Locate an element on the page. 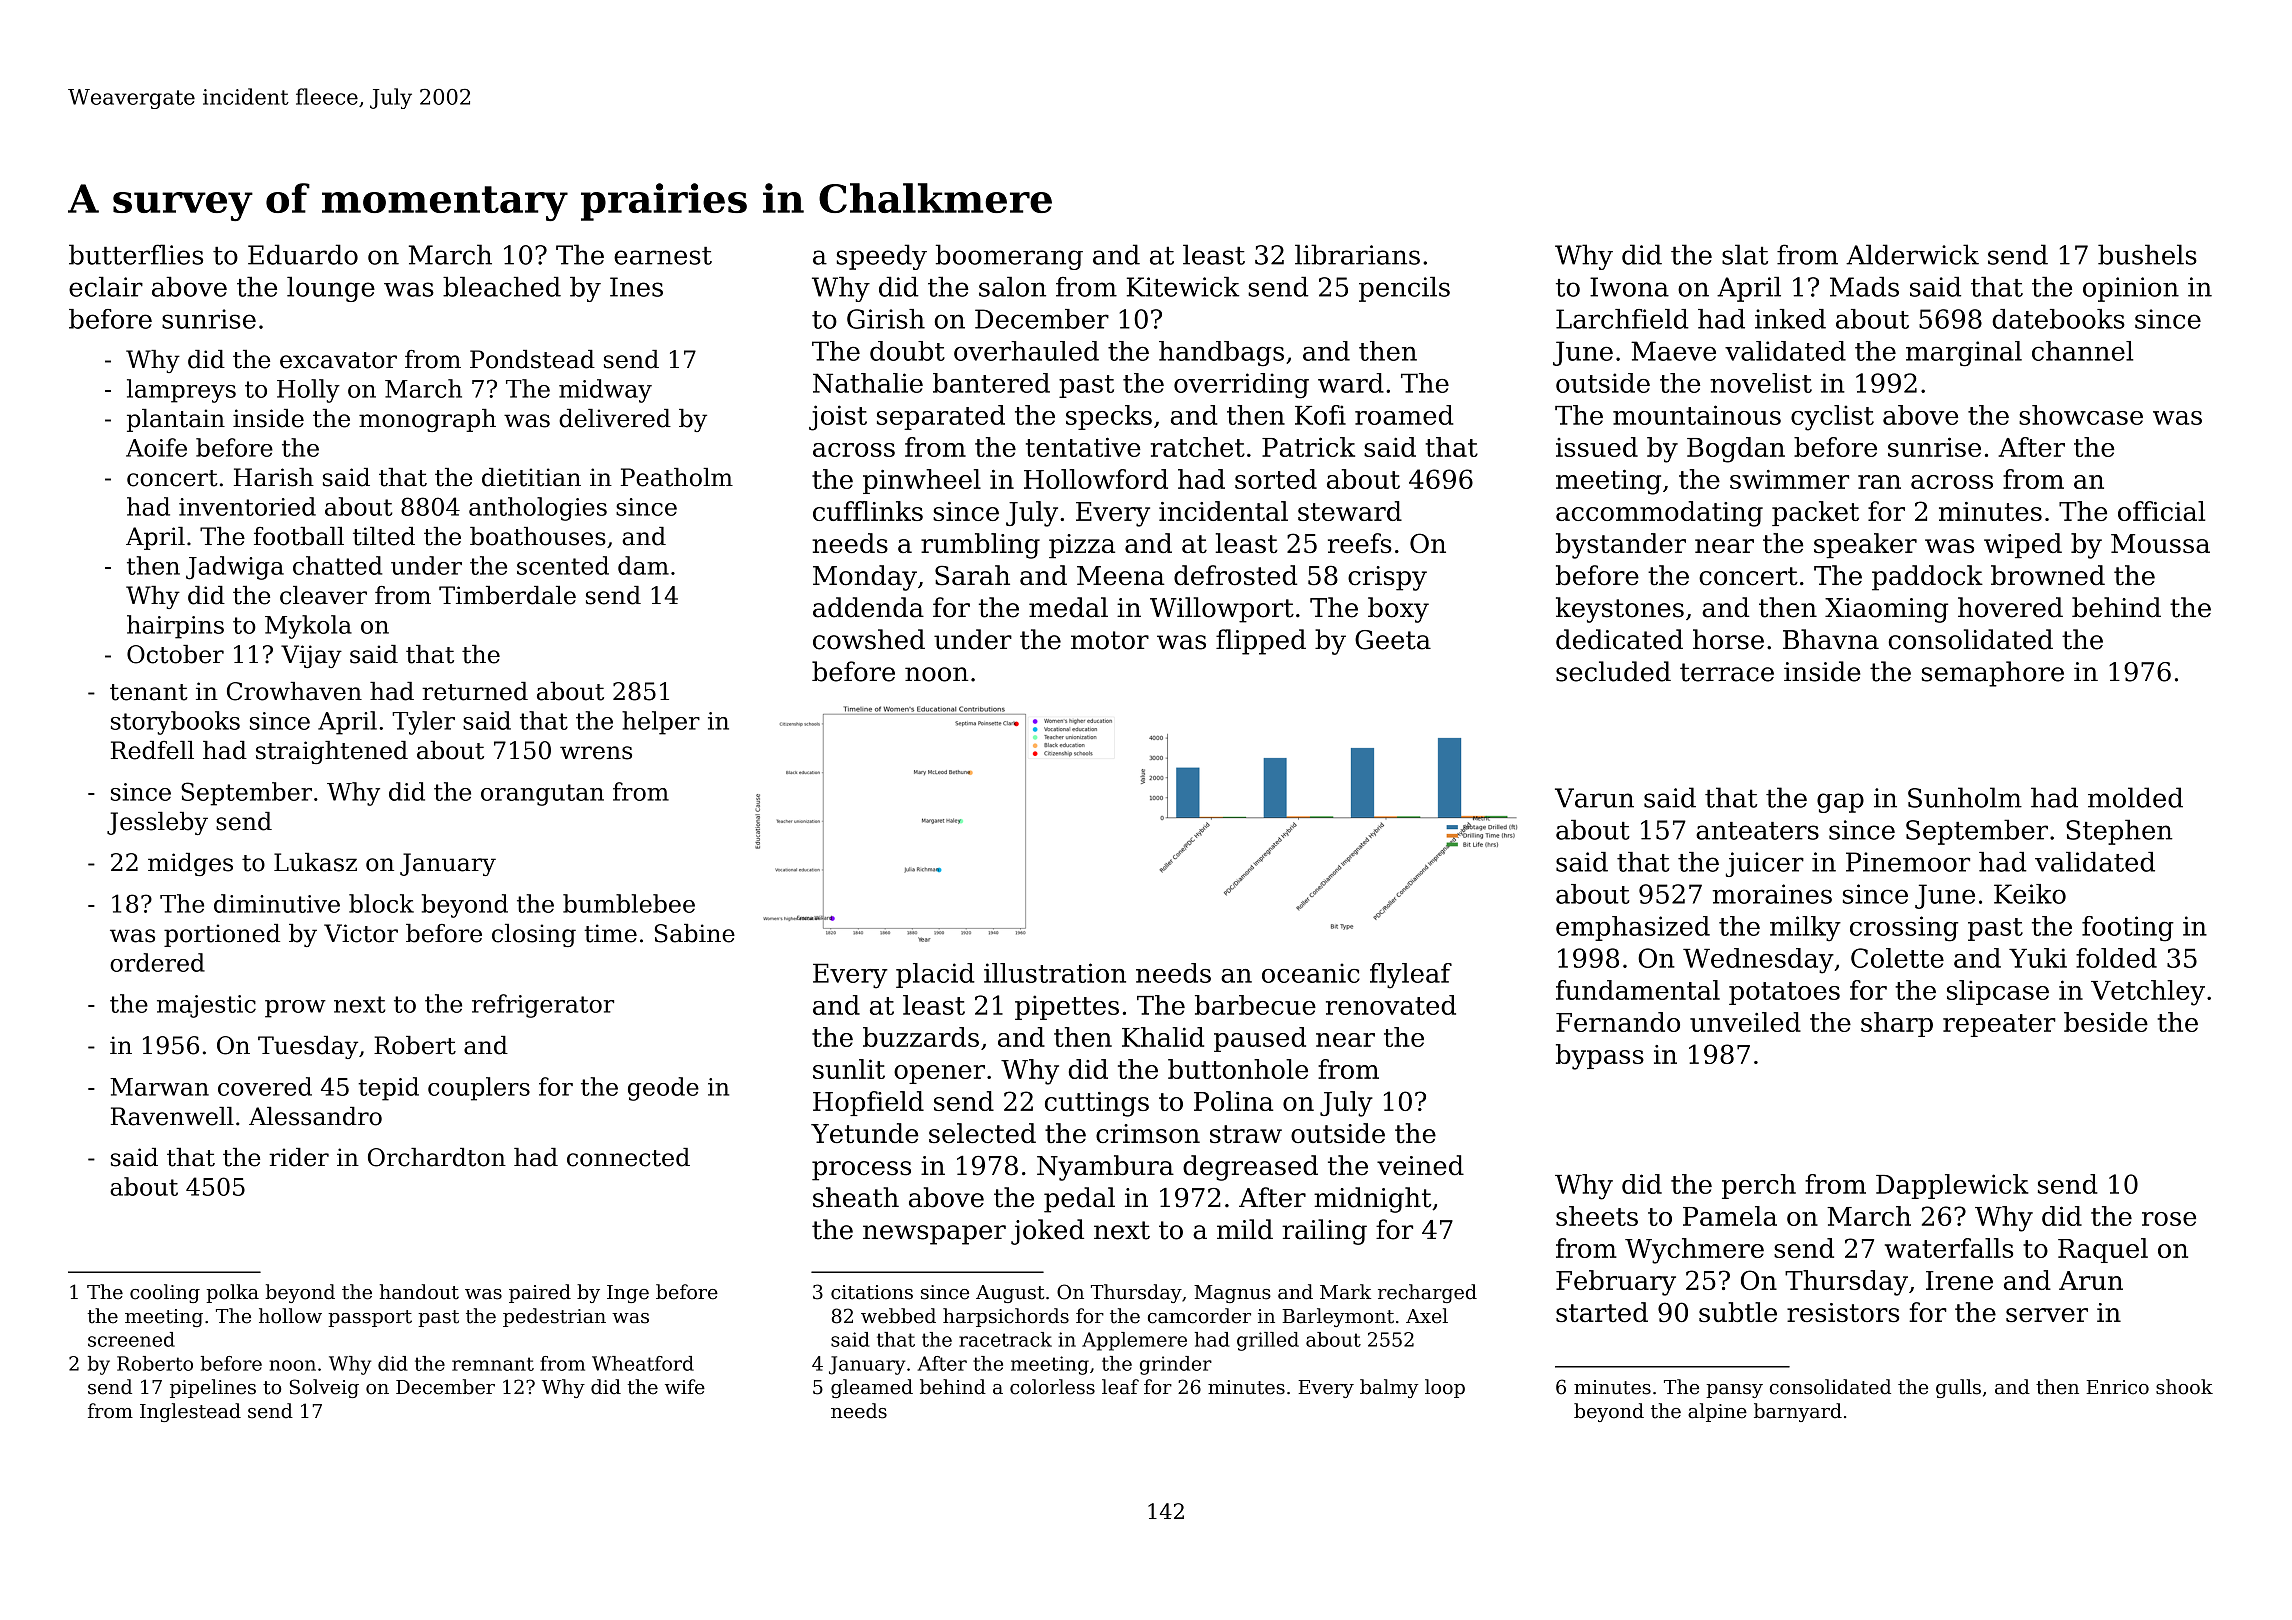  eclair is located at coordinates (106, 287).
